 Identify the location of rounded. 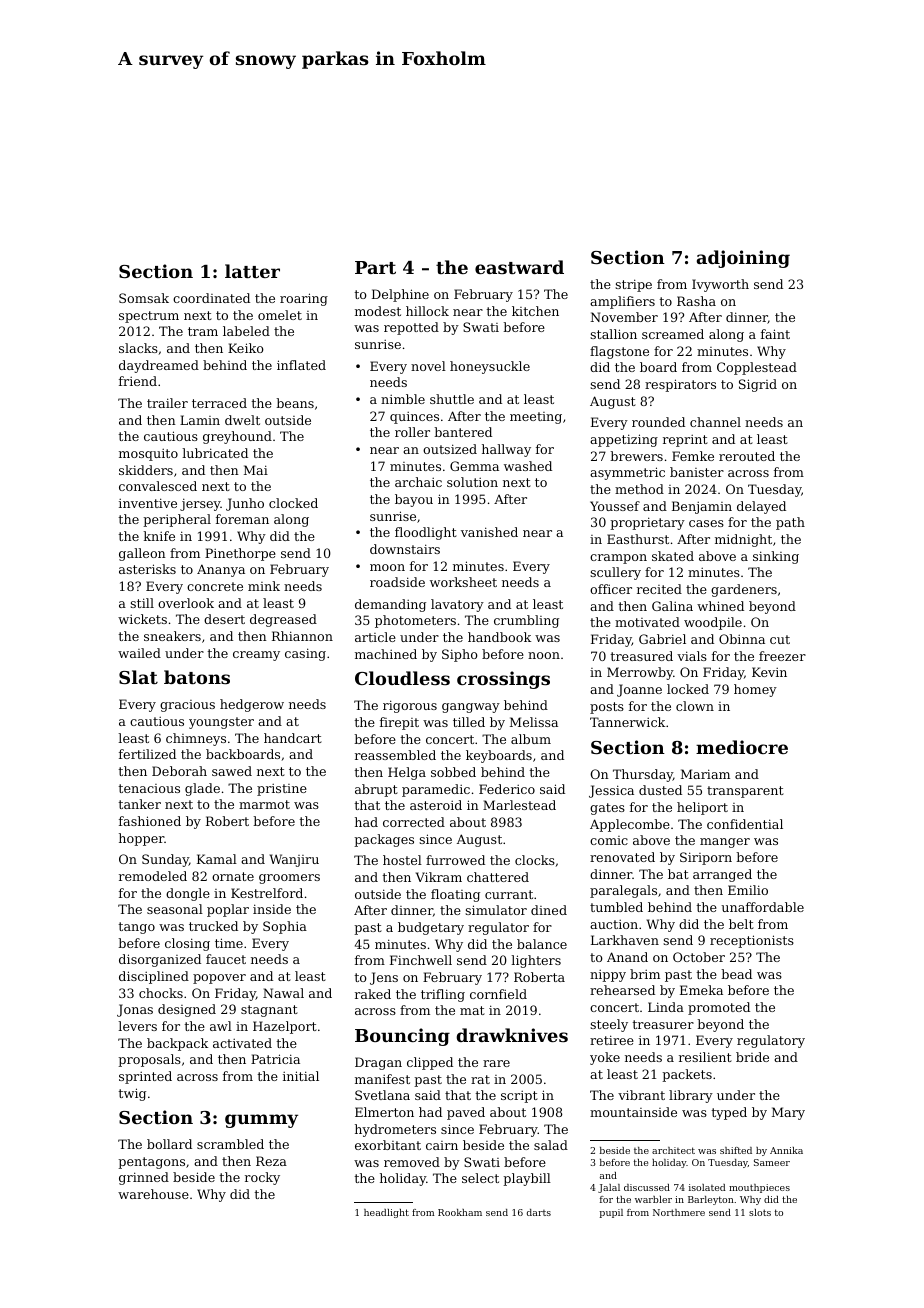
(658, 422).
